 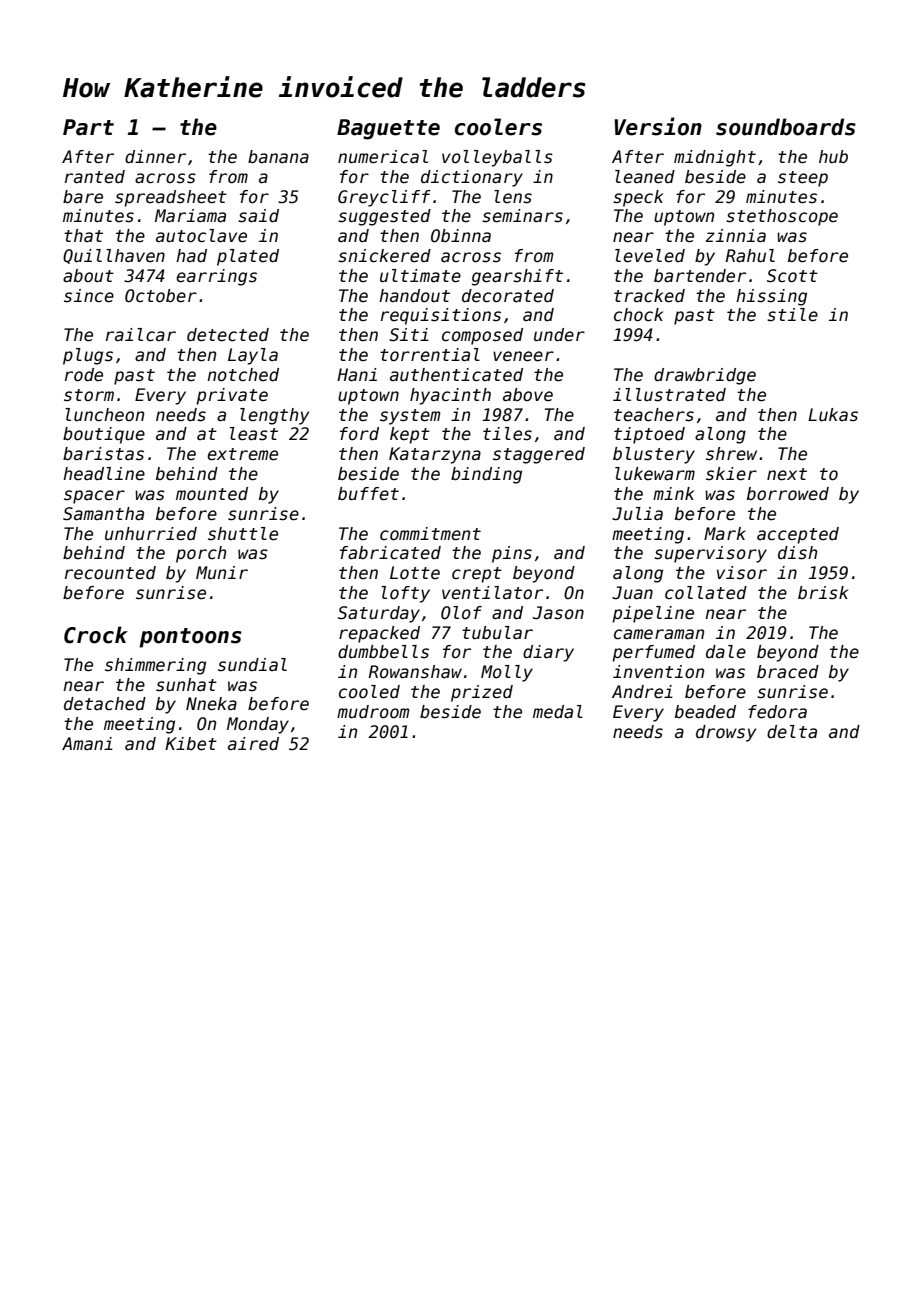 What do you see at coordinates (151, 534) in the page?
I see `unhurried` at bounding box center [151, 534].
